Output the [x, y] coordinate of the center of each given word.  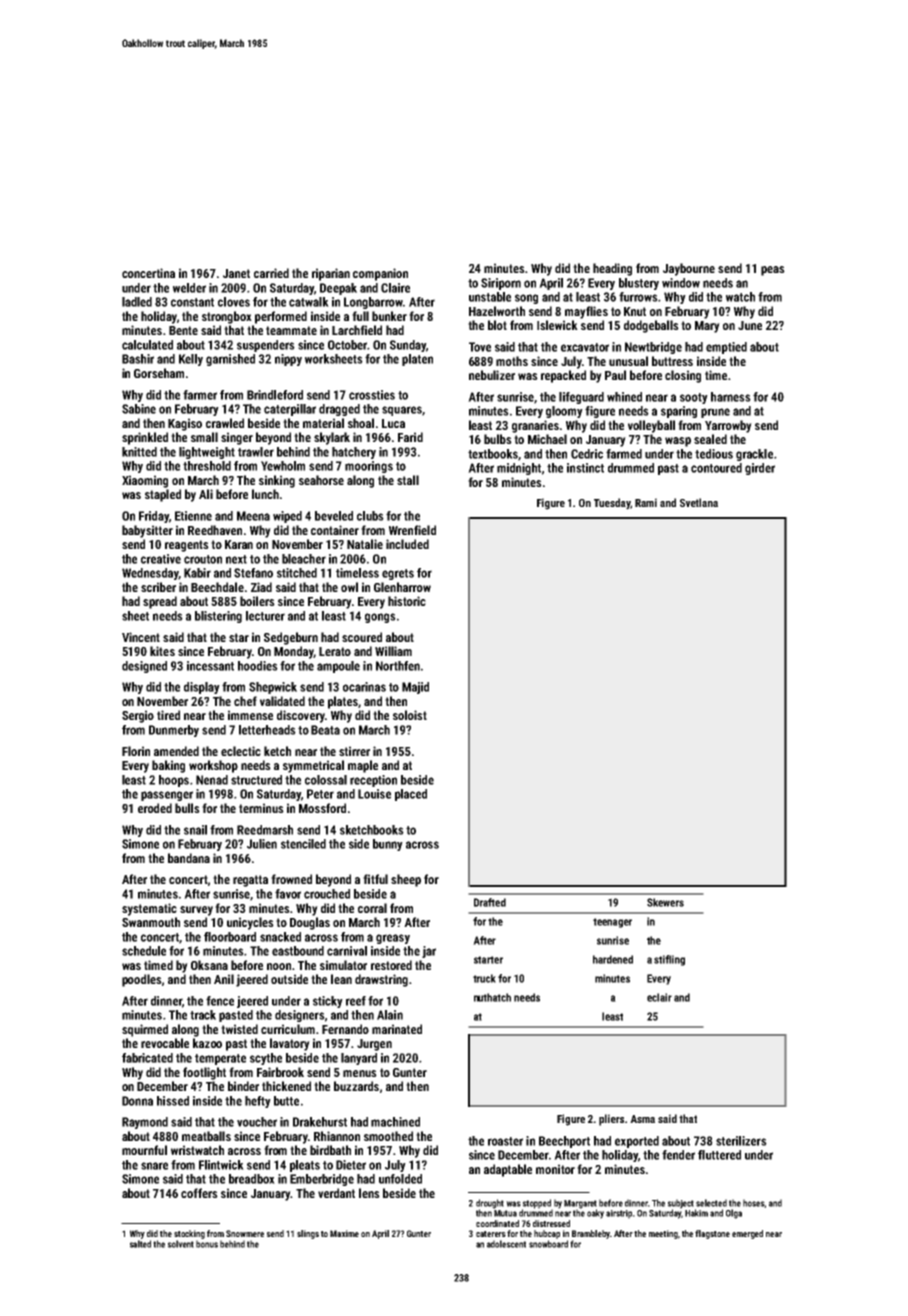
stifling [669, 960]
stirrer [354, 751]
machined [395, 1122]
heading [612, 269]
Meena [253, 516]
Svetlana [699, 502]
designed [144, 667]
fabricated [147, 1058]
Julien [262, 844]
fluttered [719, 1155]
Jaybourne [689, 269]
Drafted [490, 902]
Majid [415, 688]
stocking [189, 1234]
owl [349, 587]
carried [271, 273]
